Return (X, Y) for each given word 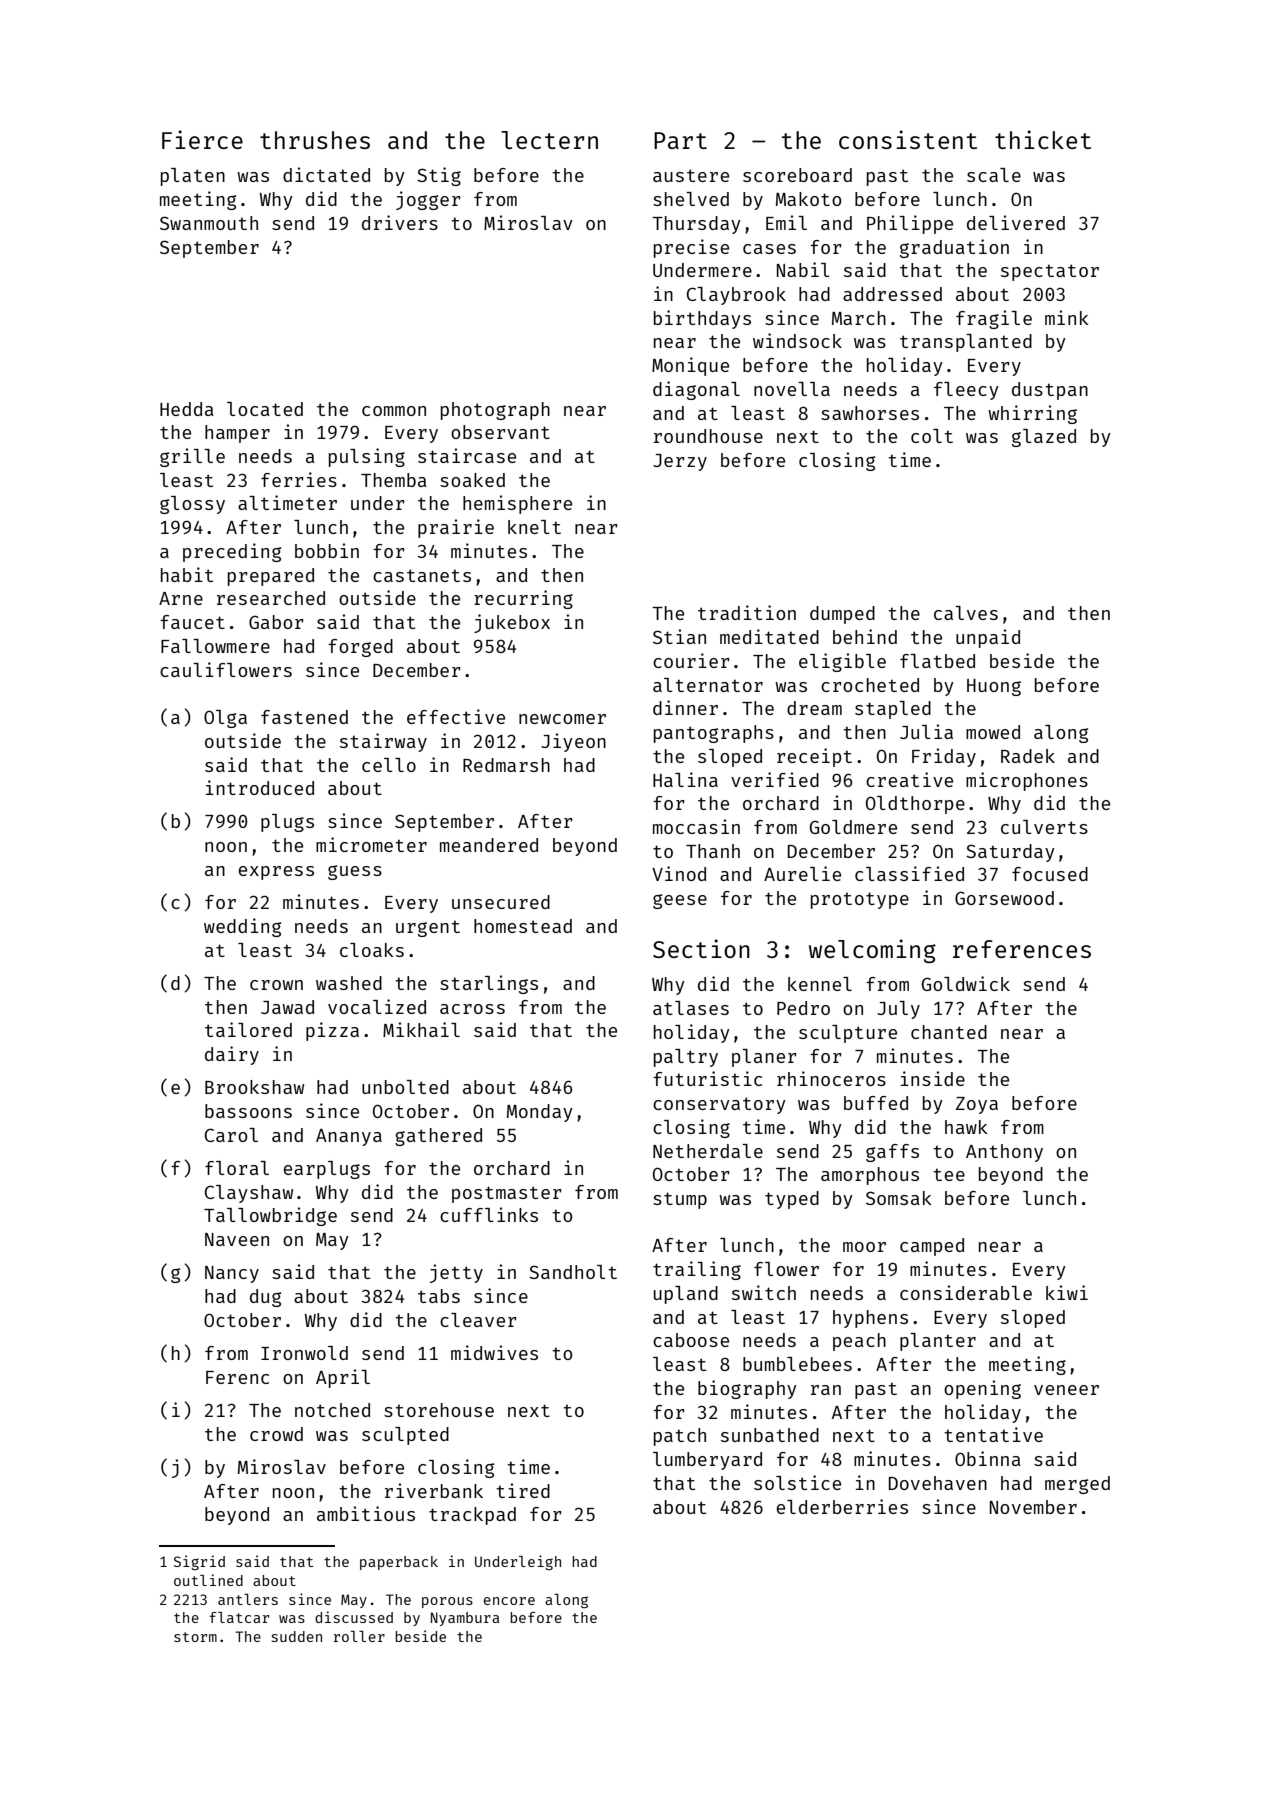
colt (932, 436)
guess (355, 872)
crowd (276, 1434)
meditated (769, 636)
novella (792, 389)
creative (909, 779)
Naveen (237, 1239)
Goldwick (966, 983)
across (472, 1009)
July (898, 1010)
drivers (400, 222)
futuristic (707, 1078)
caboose (691, 1340)
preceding (232, 552)
